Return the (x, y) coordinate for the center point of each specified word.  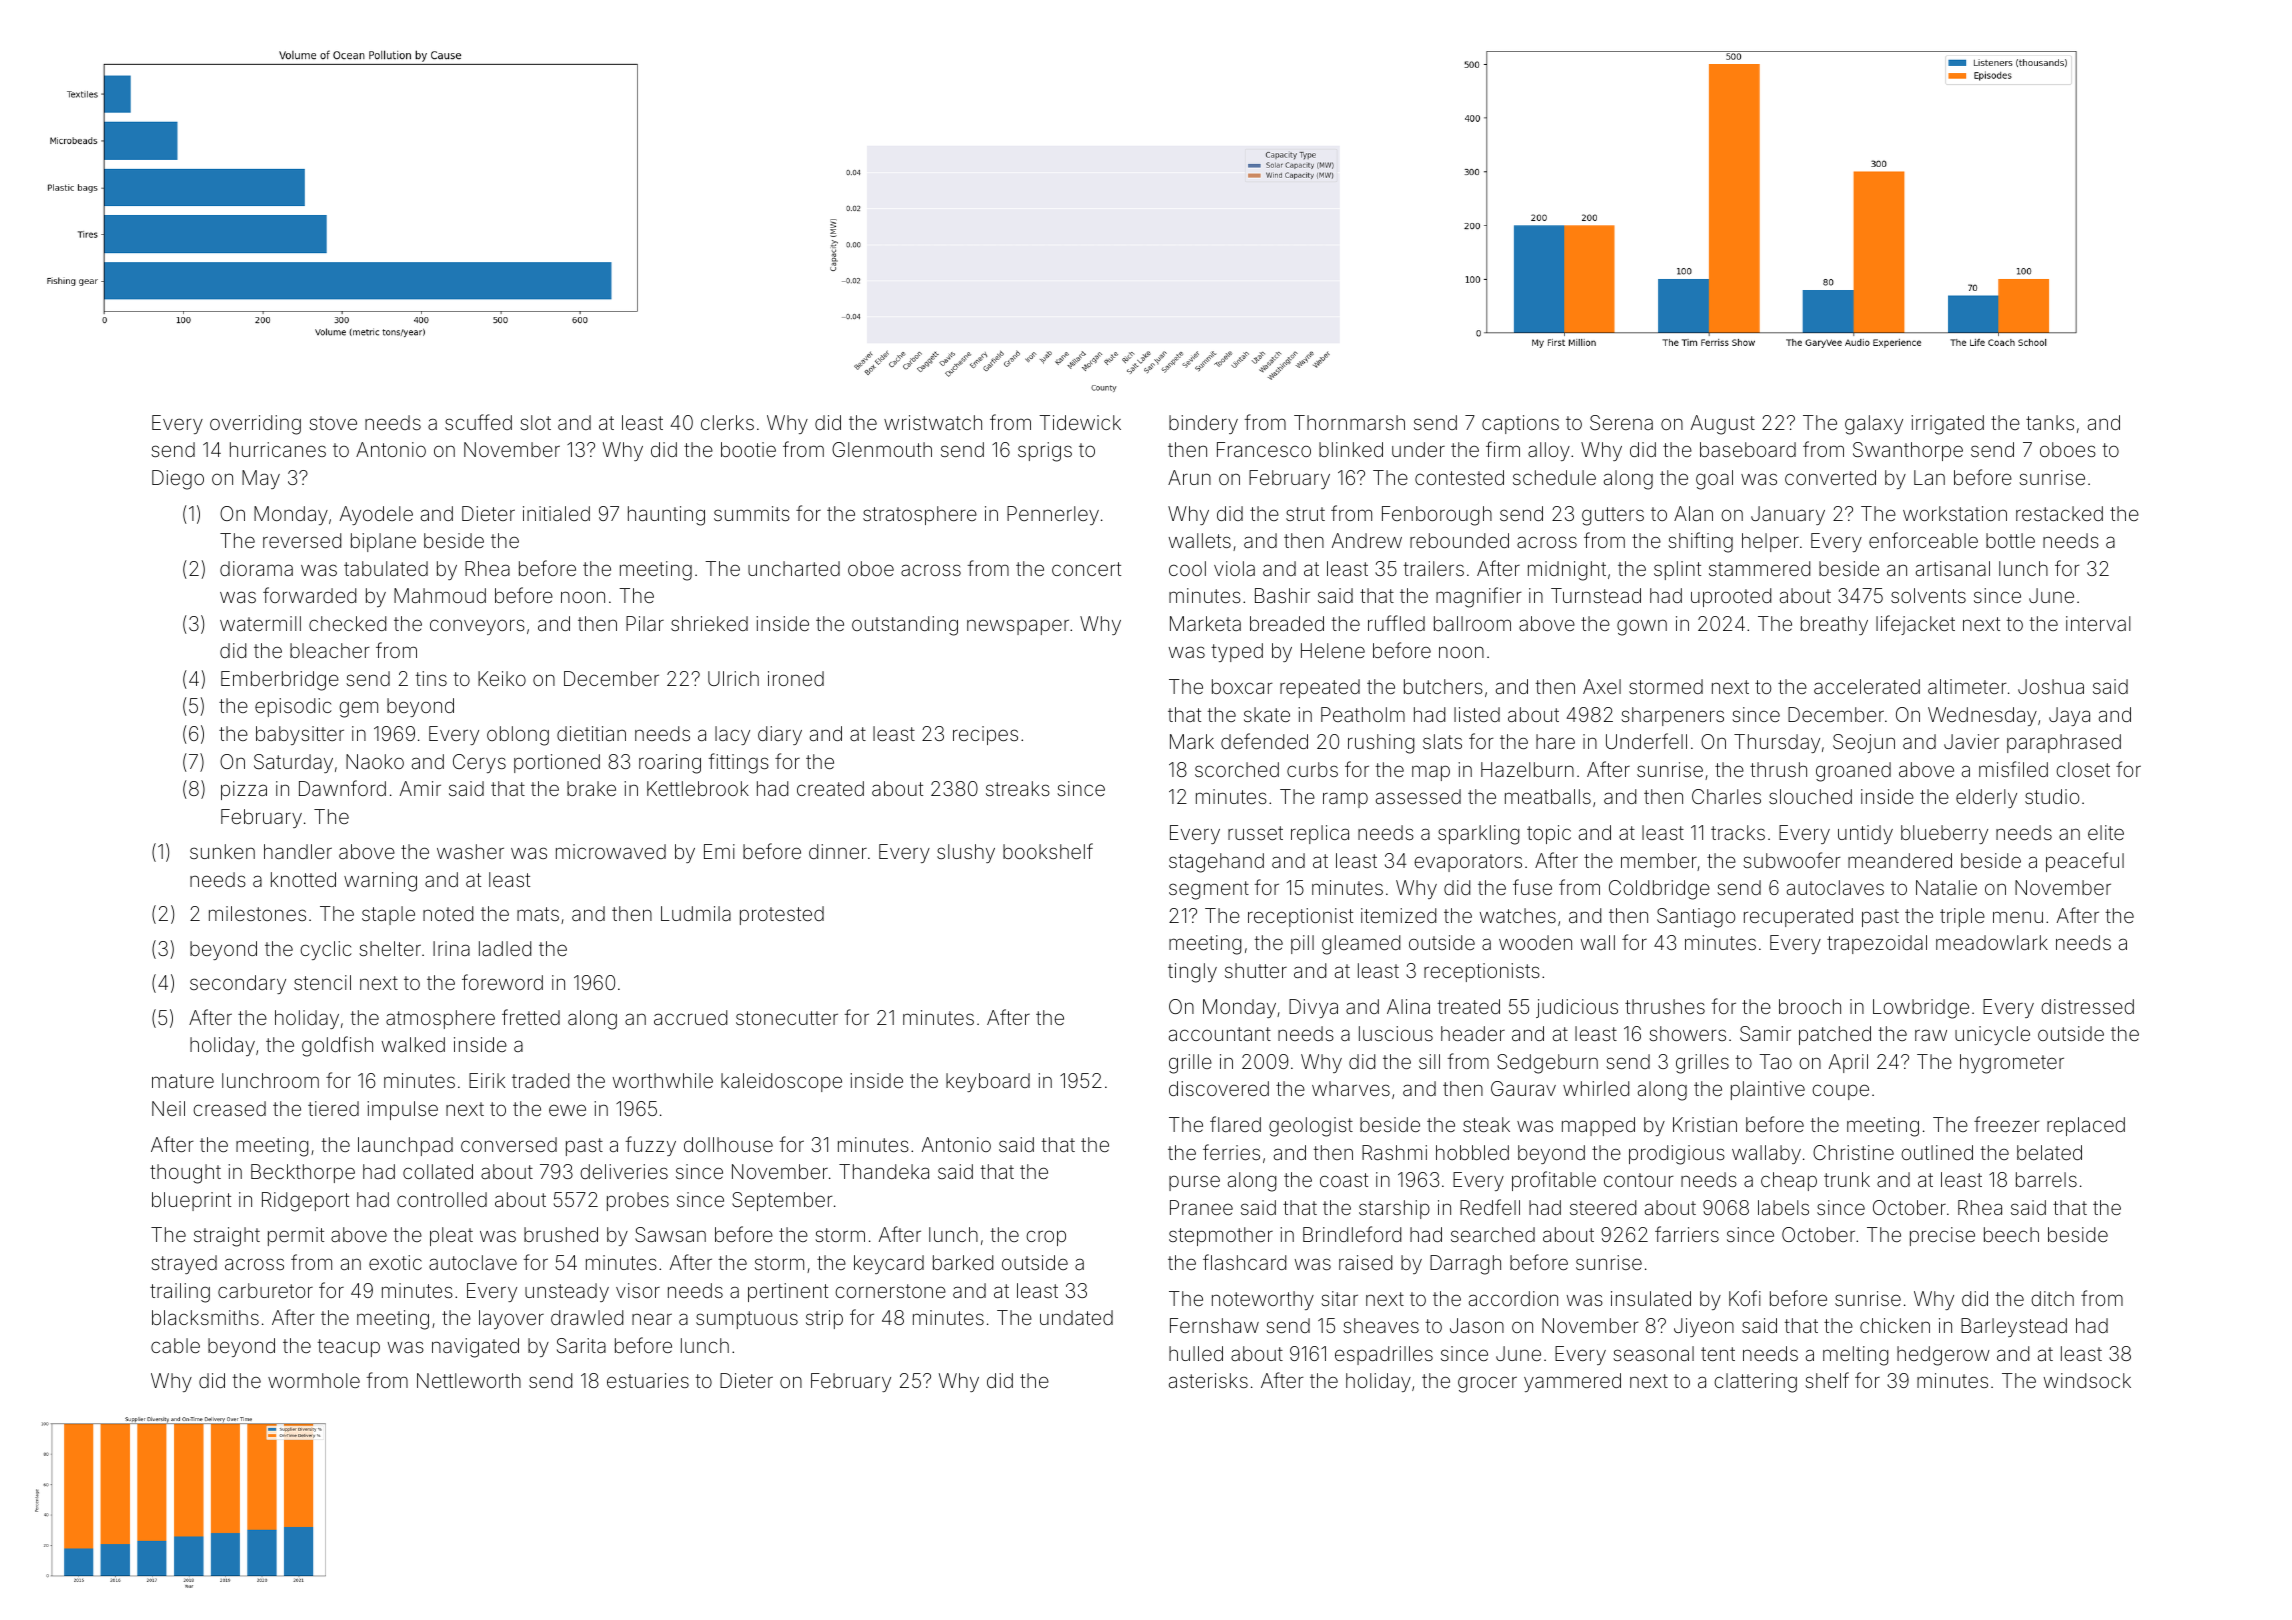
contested (1459, 477)
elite (2106, 832)
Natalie (1946, 887)
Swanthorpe (1908, 451)
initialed (556, 513)
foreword (502, 982)
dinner (838, 851)
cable (175, 1345)
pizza (244, 790)
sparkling (1478, 835)
